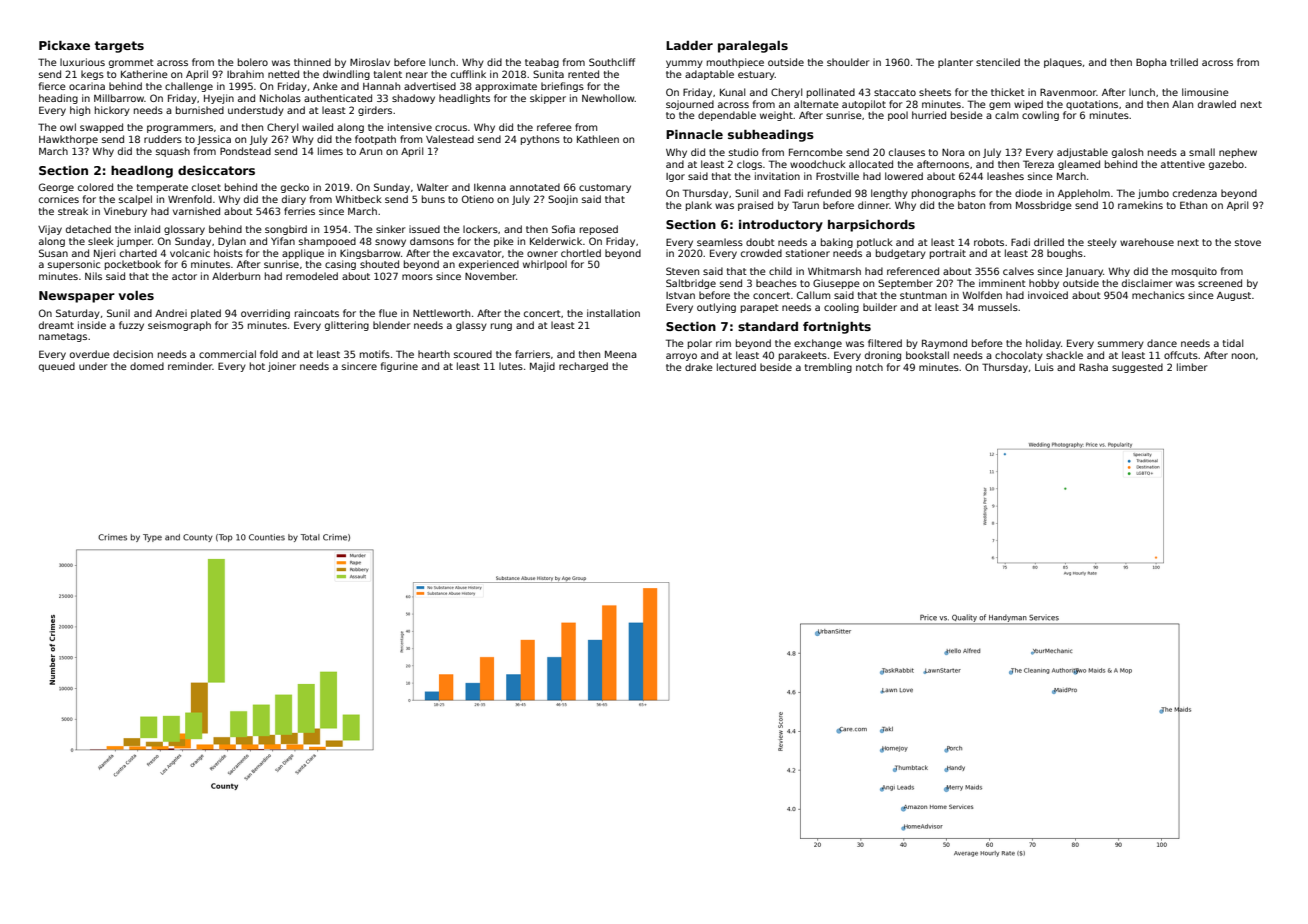  What do you see at coordinates (1183, 164) in the page?
I see `attentive` at bounding box center [1183, 164].
